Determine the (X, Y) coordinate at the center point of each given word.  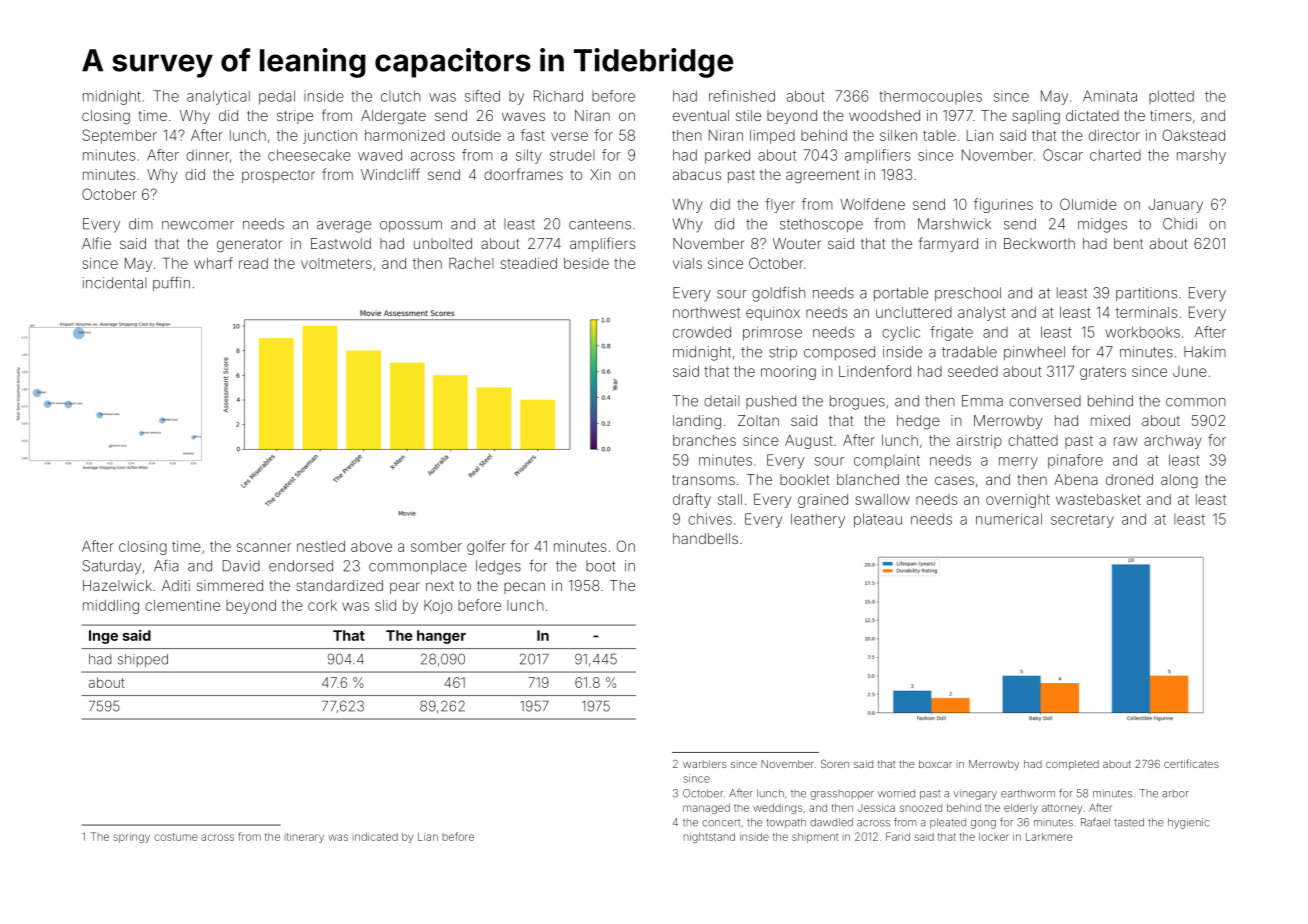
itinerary (304, 838)
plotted (1171, 97)
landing (697, 422)
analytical (218, 97)
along (1179, 481)
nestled (321, 546)
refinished (742, 96)
